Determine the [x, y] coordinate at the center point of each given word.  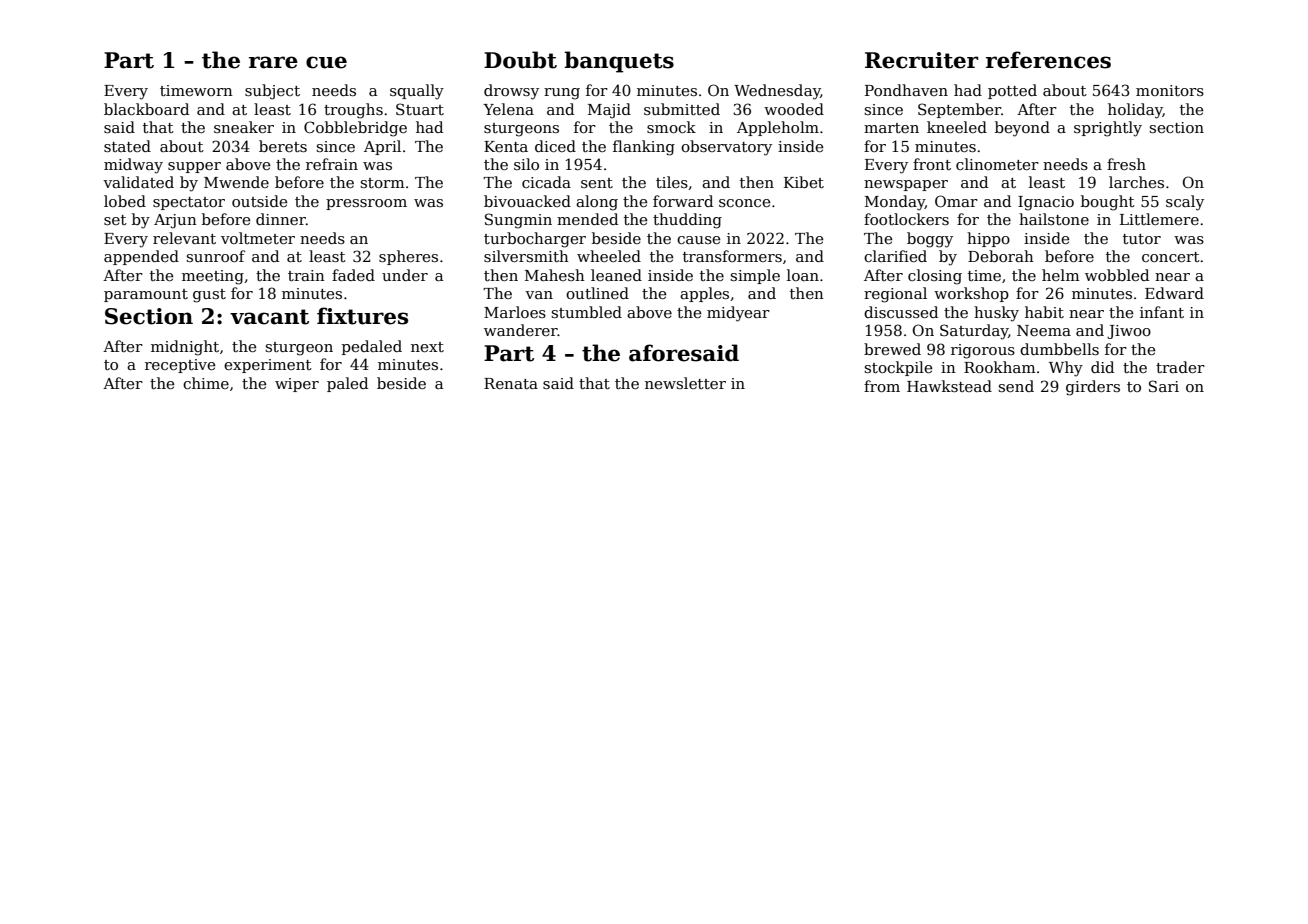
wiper [297, 385]
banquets [619, 62]
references [1048, 60]
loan [803, 275]
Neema [1044, 330]
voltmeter [258, 238]
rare [273, 62]
